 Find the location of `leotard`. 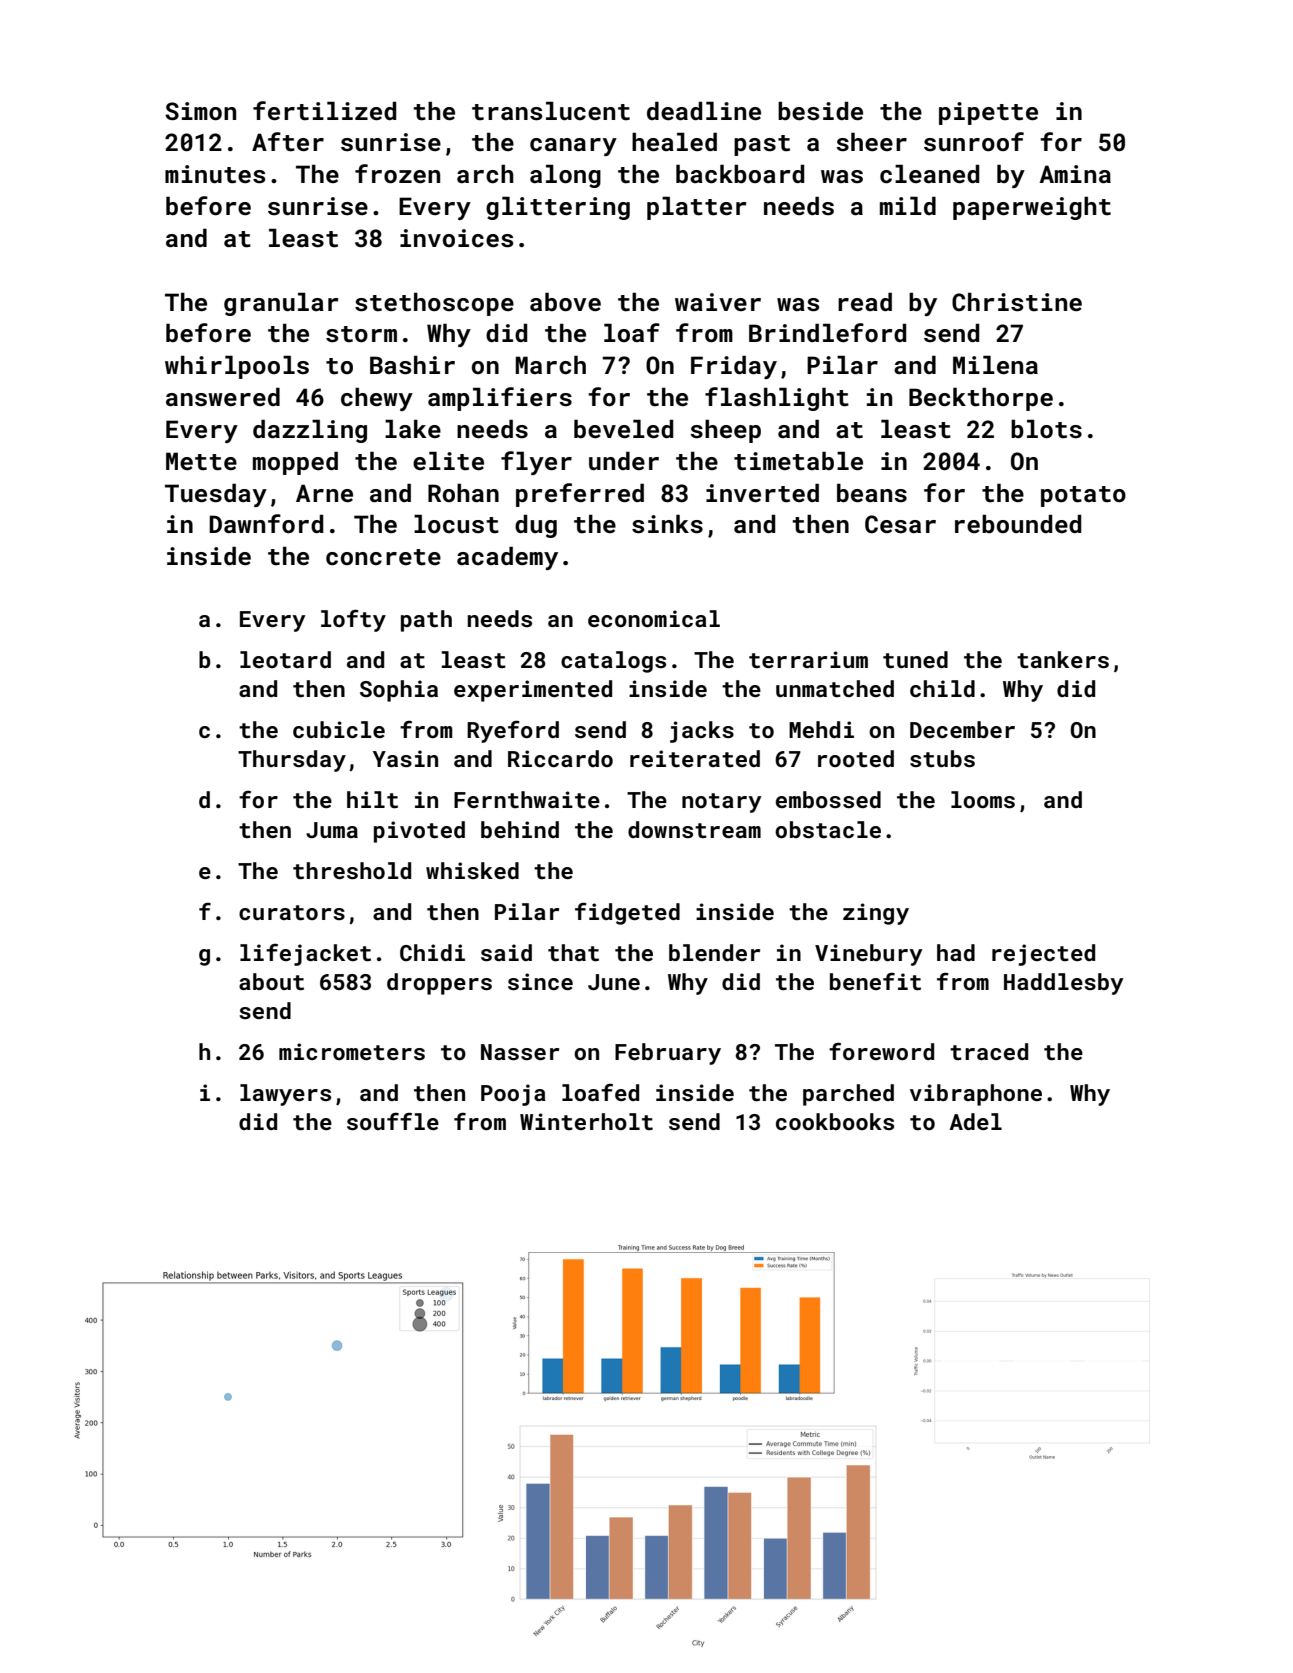

leotard is located at coordinates (285, 659).
